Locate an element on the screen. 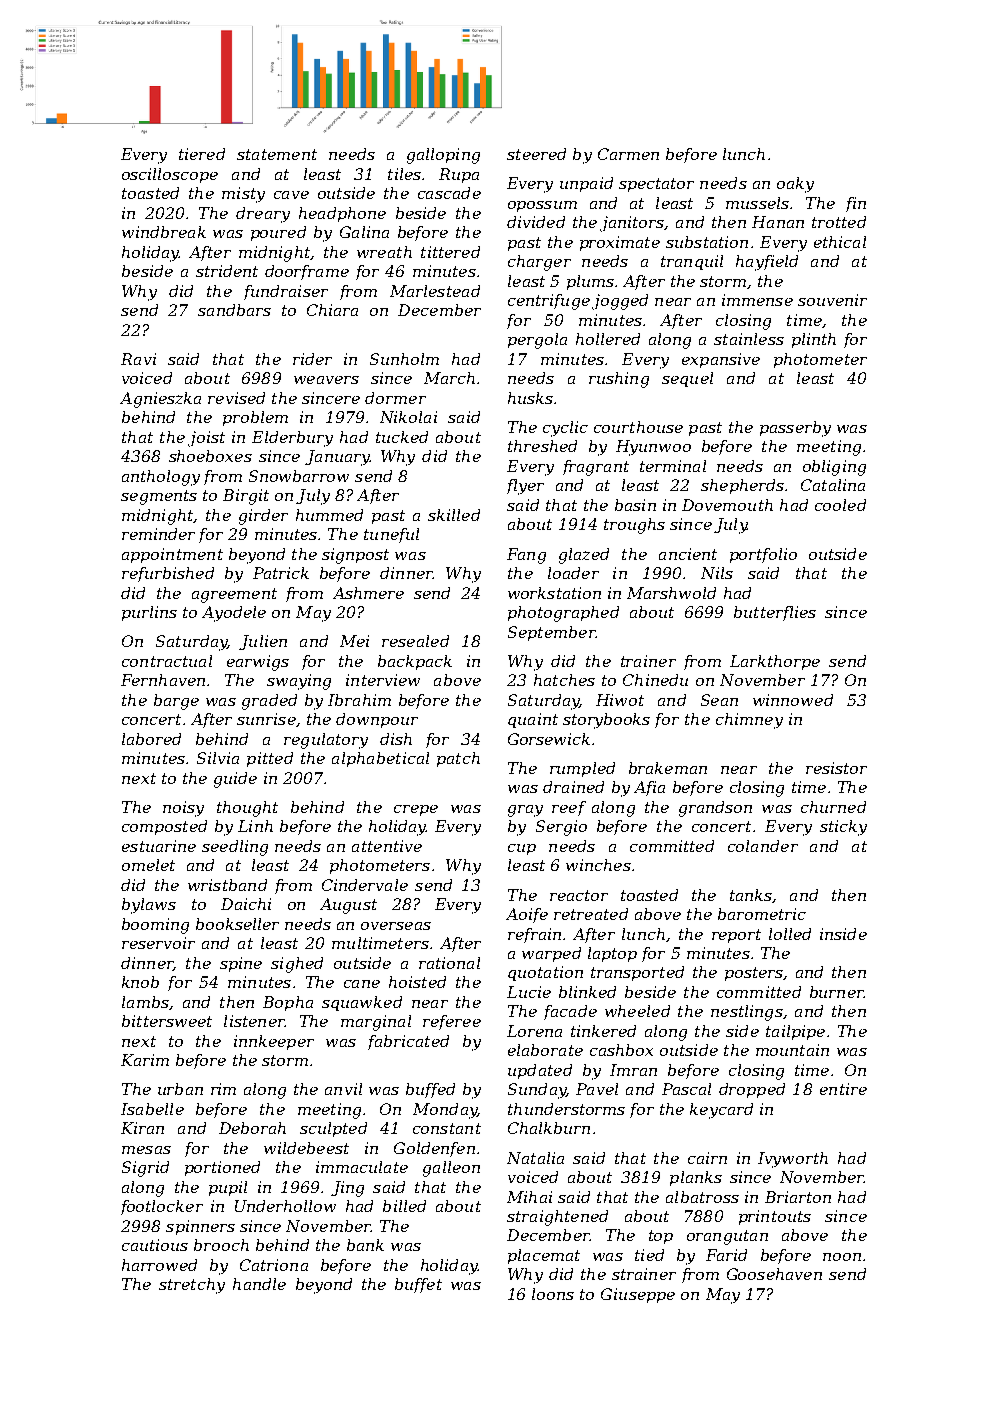 Image resolution: width=988 pixels, height=1403 pixels. portioned is located at coordinates (222, 1168).
